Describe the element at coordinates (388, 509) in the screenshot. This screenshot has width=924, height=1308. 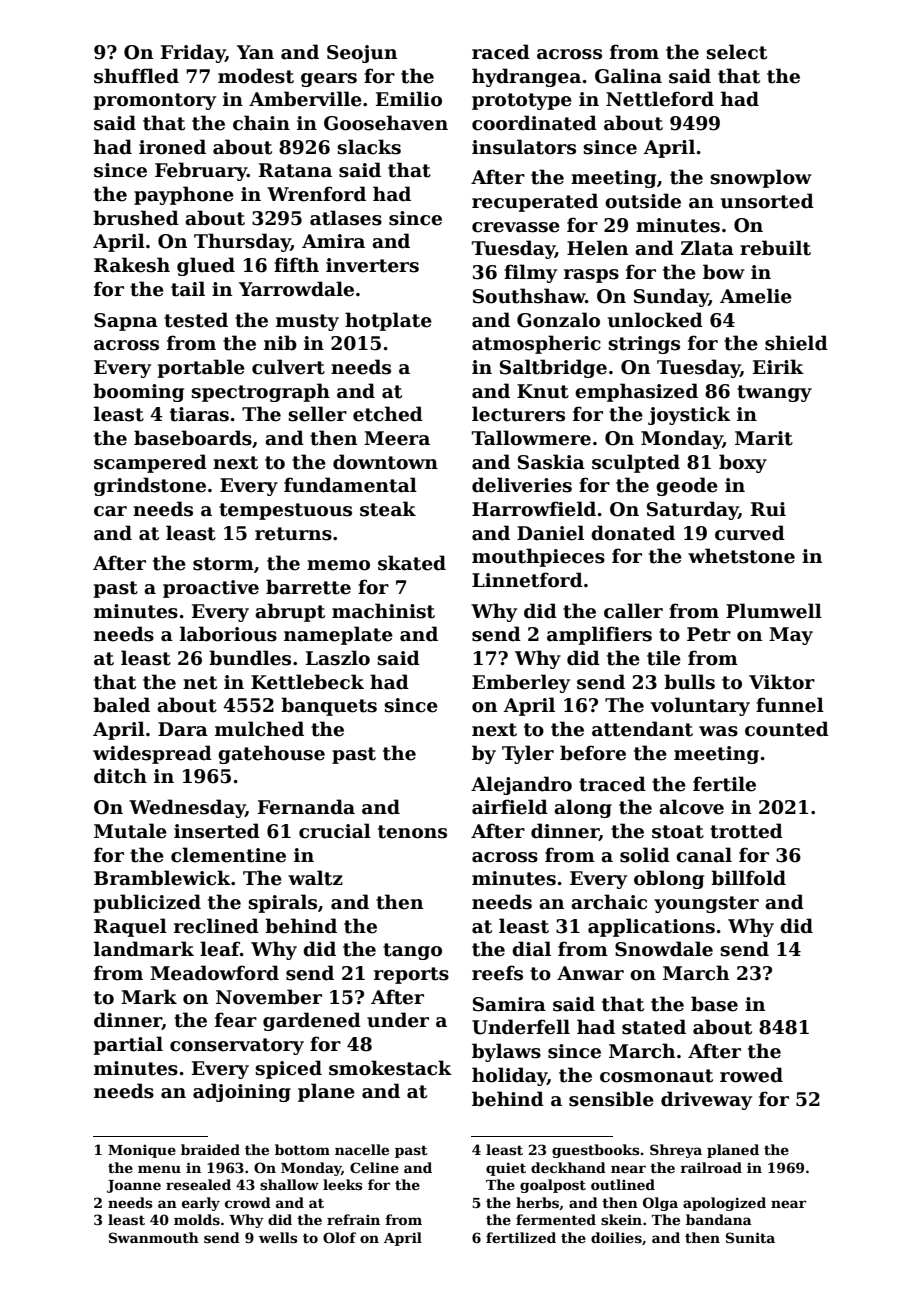
I see `steak` at that location.
